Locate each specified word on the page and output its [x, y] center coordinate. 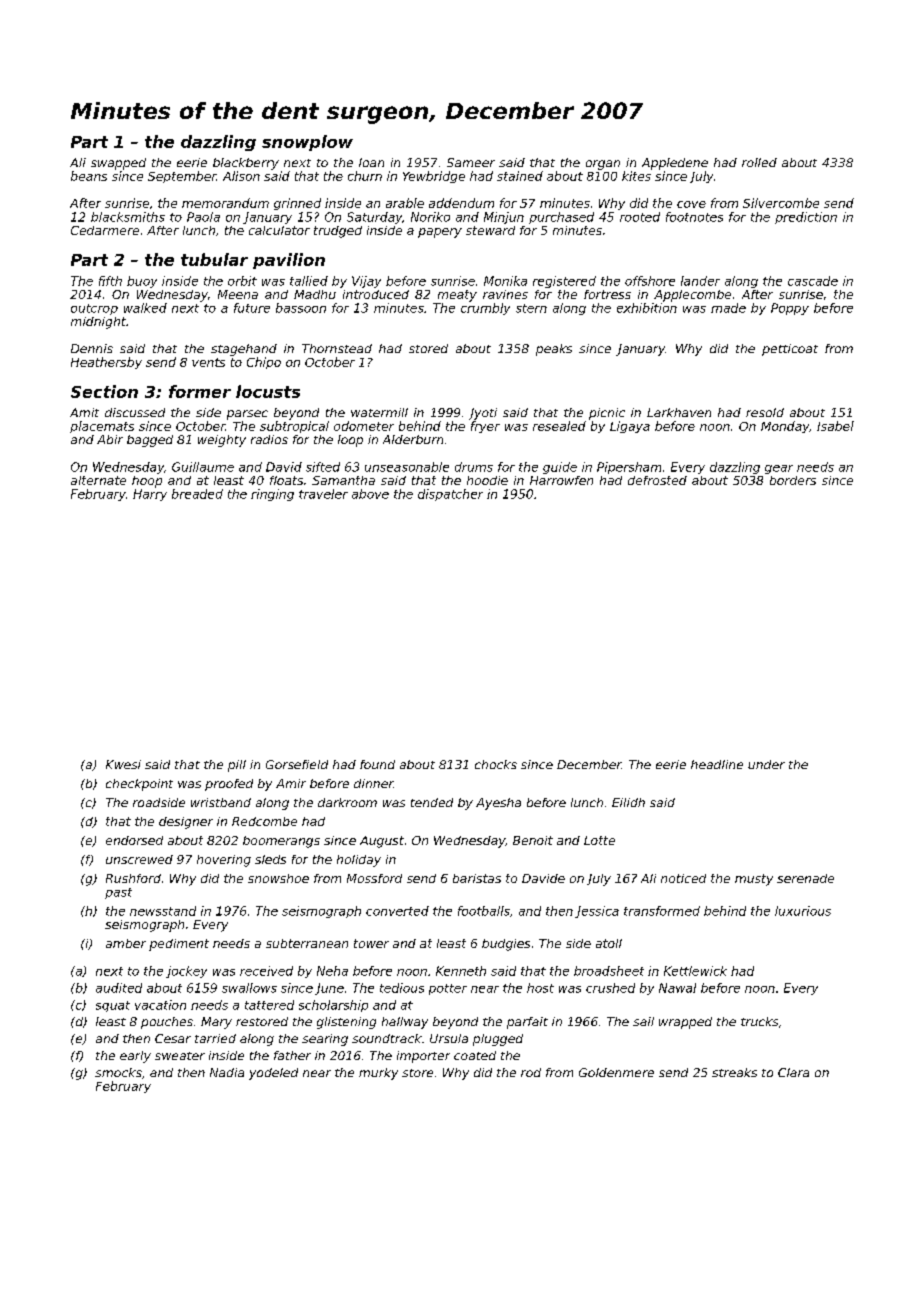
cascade [813, 281]
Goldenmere [616, 1072]
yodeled [273, 1074]
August [382, 842]
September [182, 177]
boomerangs [281, 842]
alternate [98, 480]
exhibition [647, 308]
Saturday [374, 218]
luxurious [803, 911]
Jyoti [483, 414]
